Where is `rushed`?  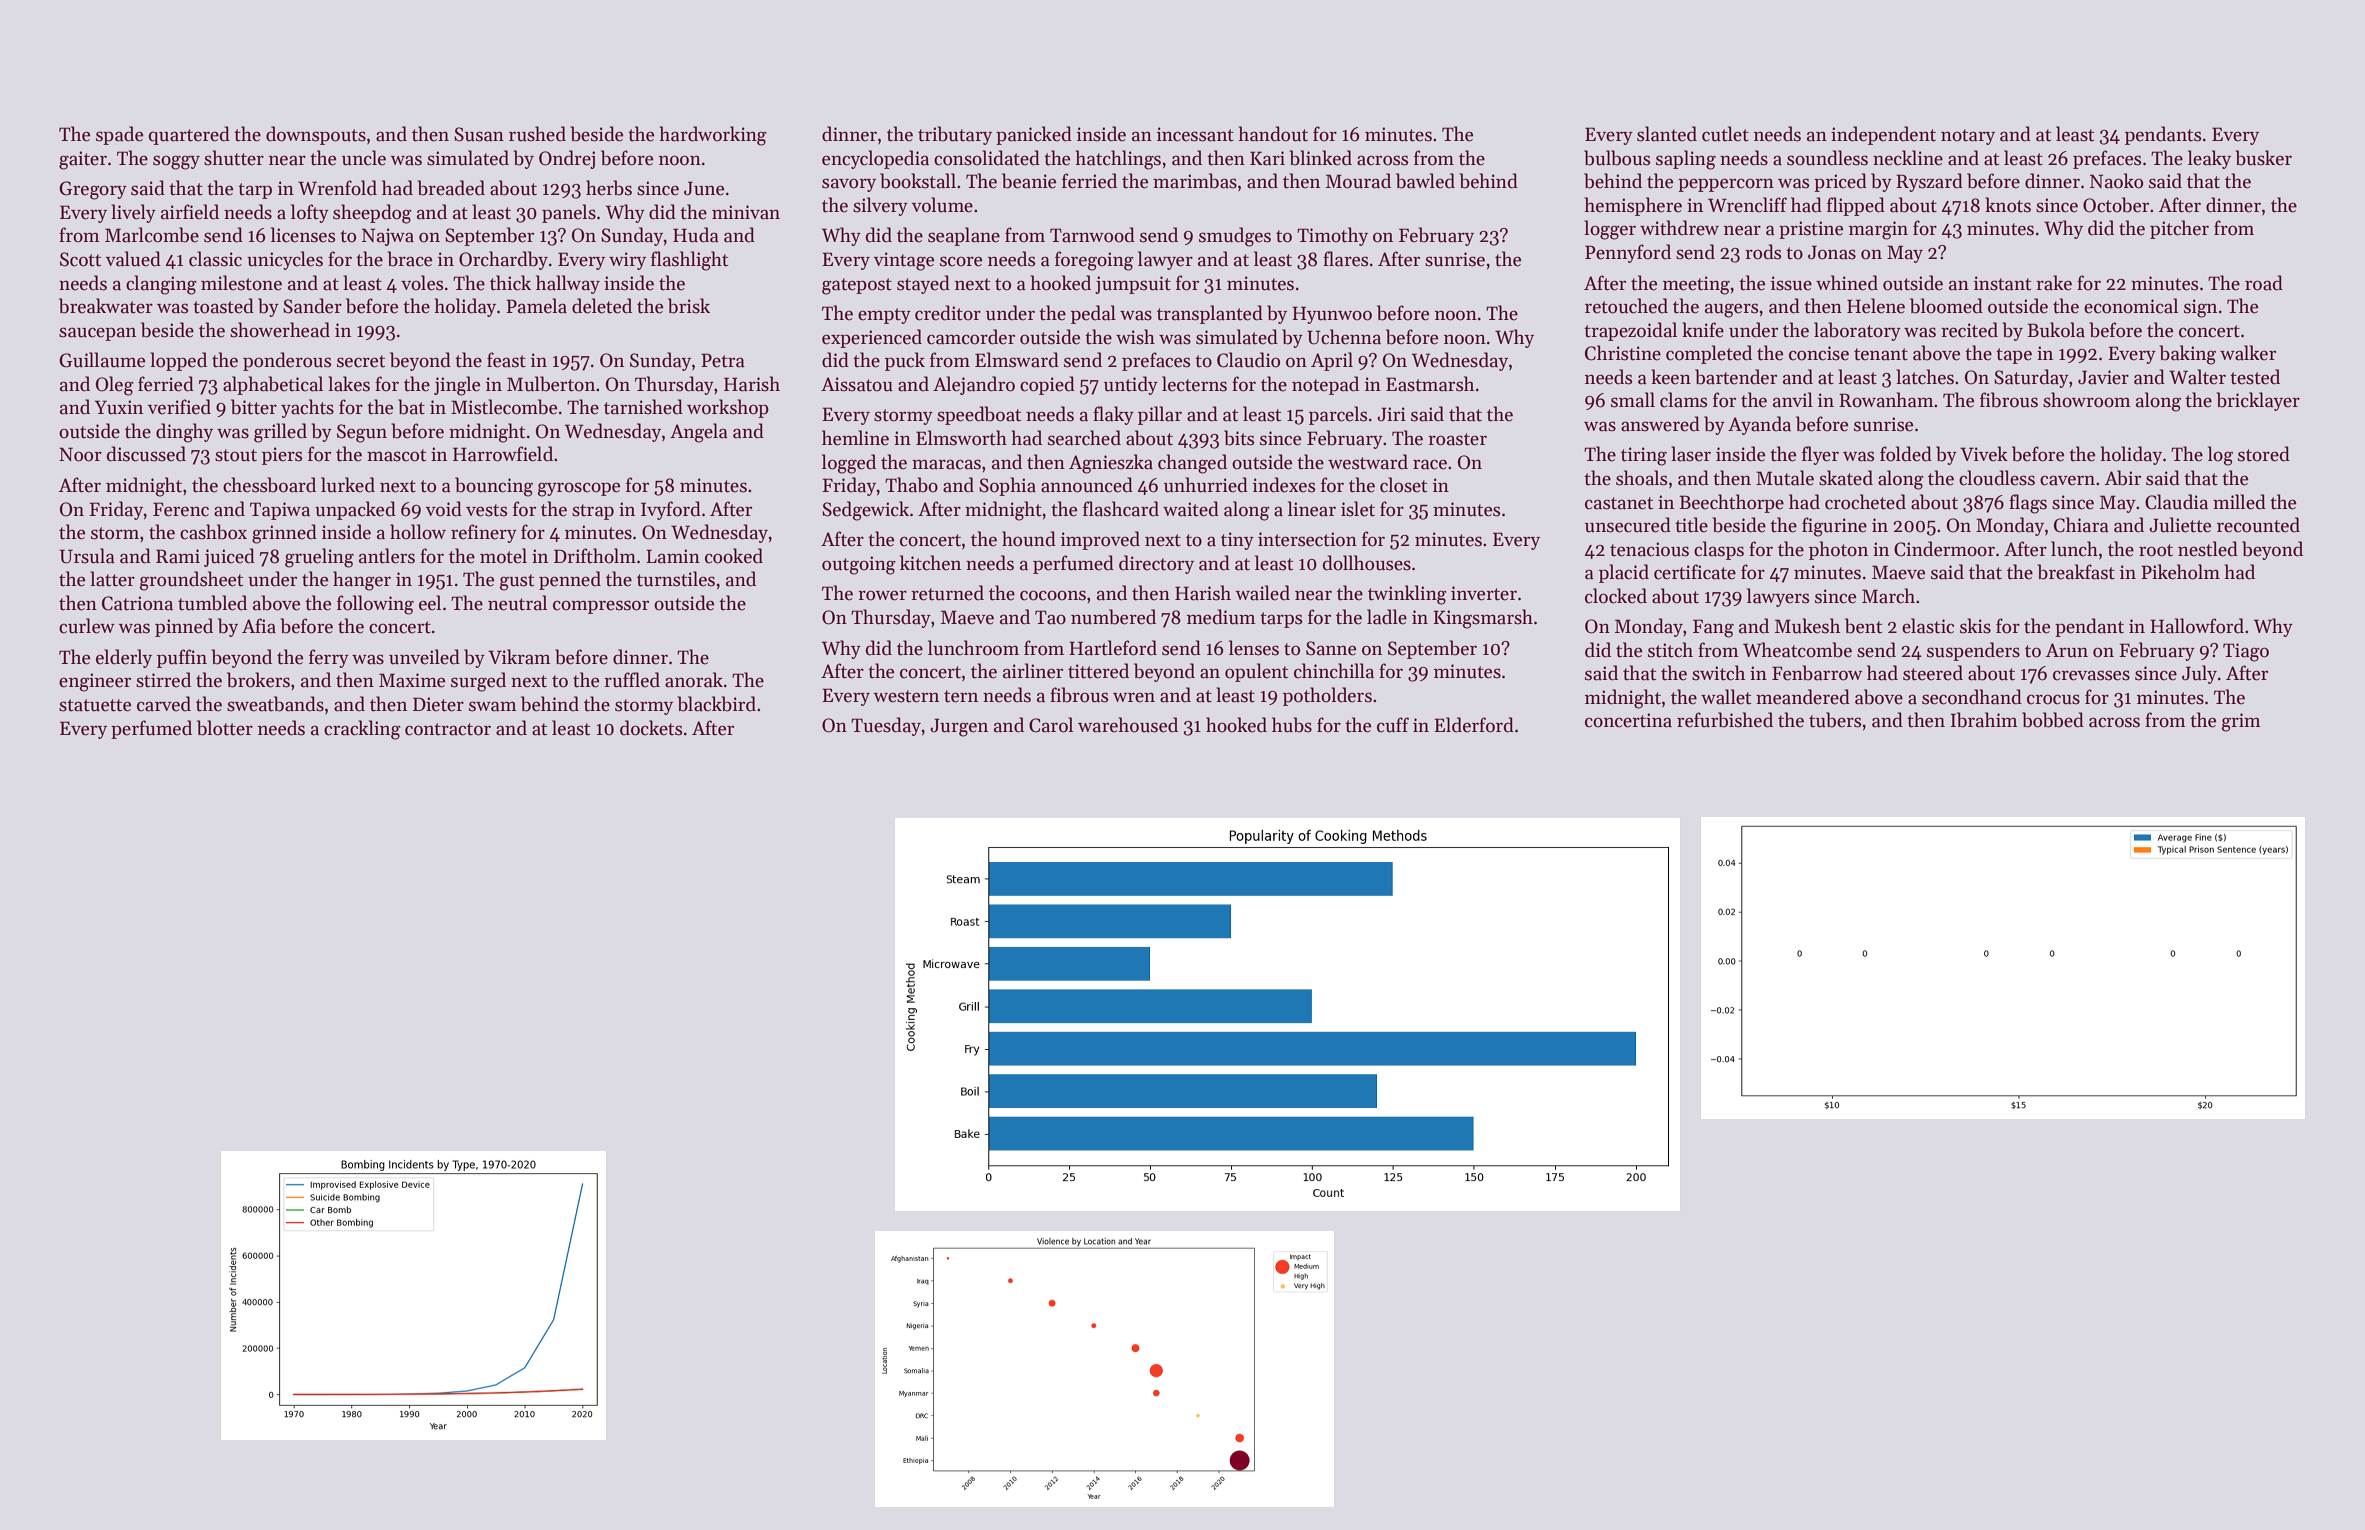
rushed is located at coordinates (537, 134).
